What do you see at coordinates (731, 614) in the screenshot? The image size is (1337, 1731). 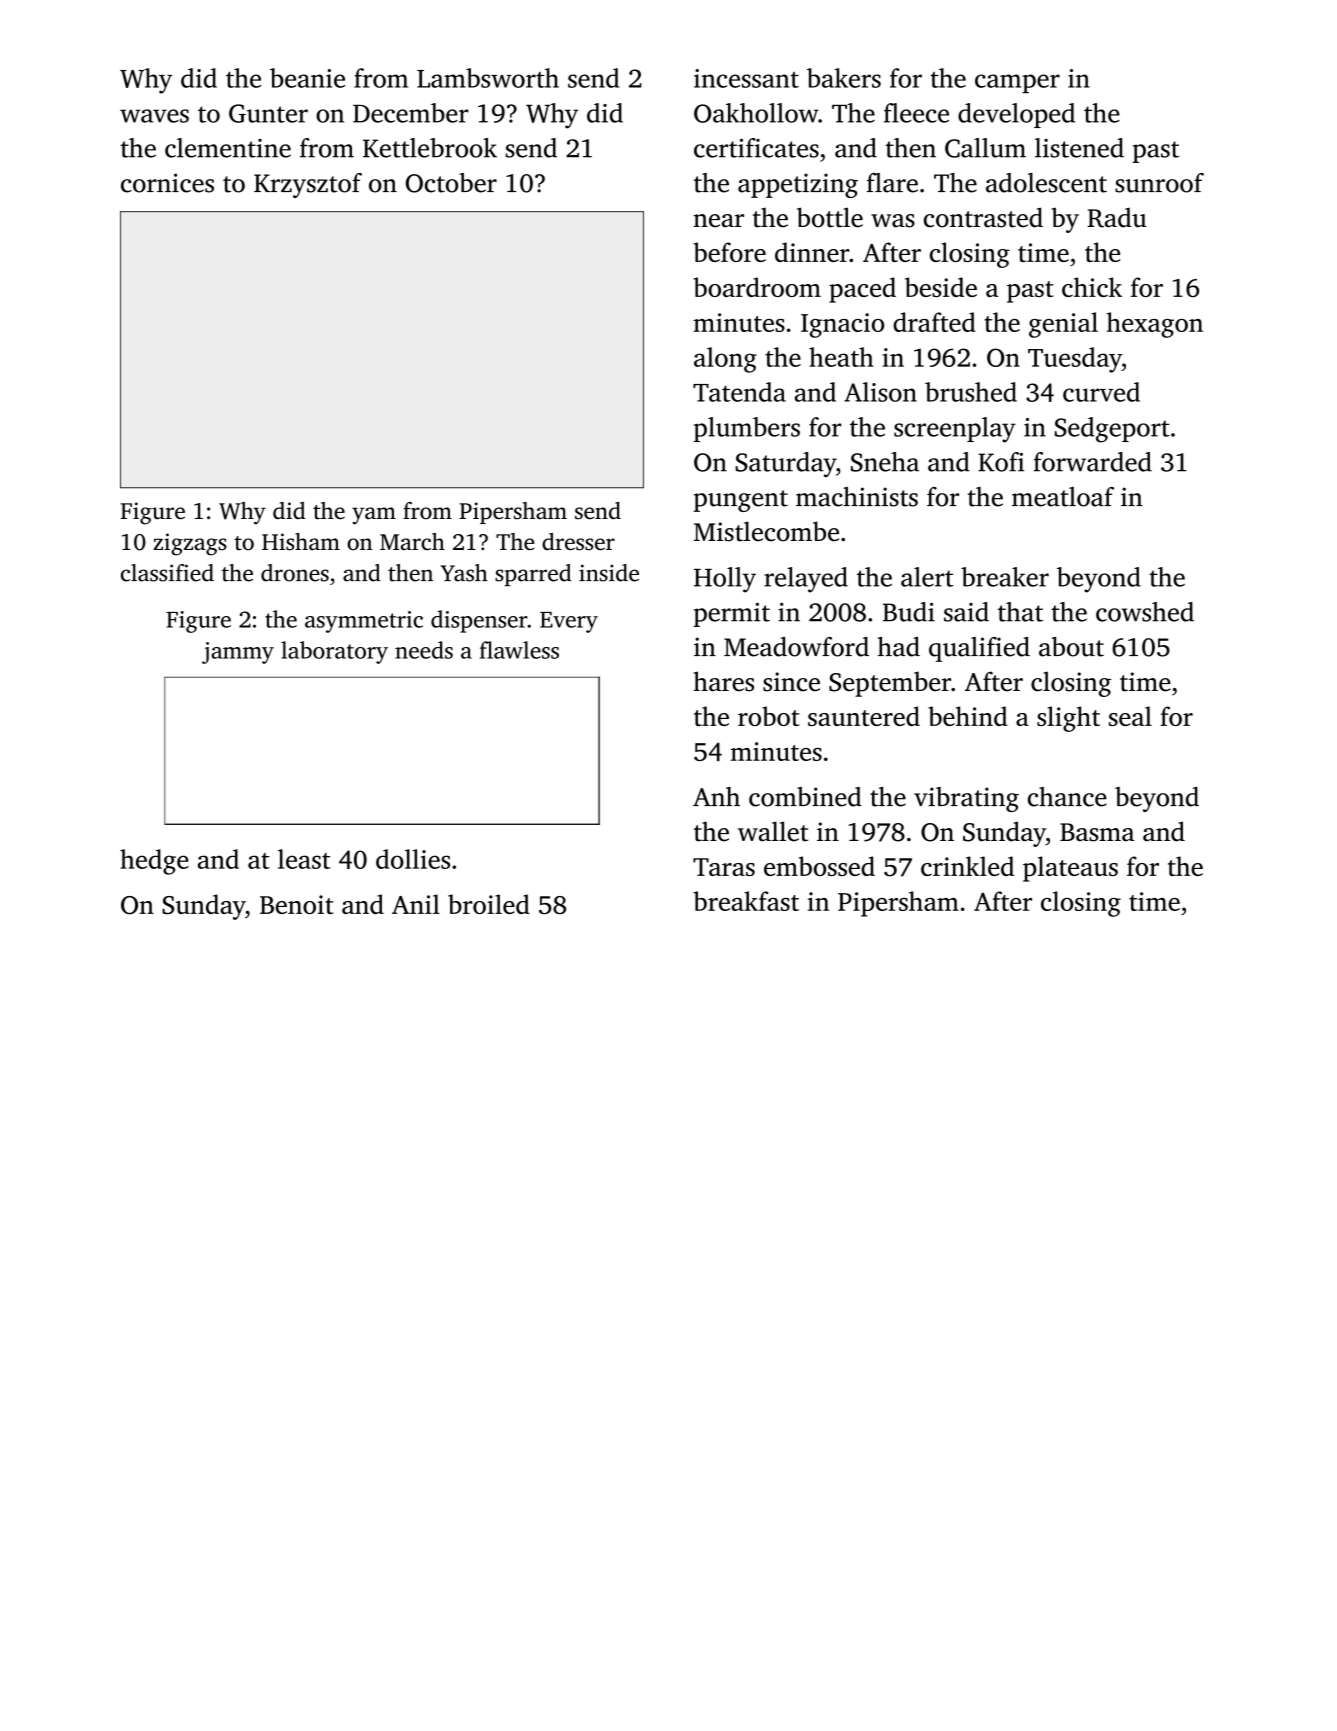 I see `permit` at bounding box center [731, 614].
